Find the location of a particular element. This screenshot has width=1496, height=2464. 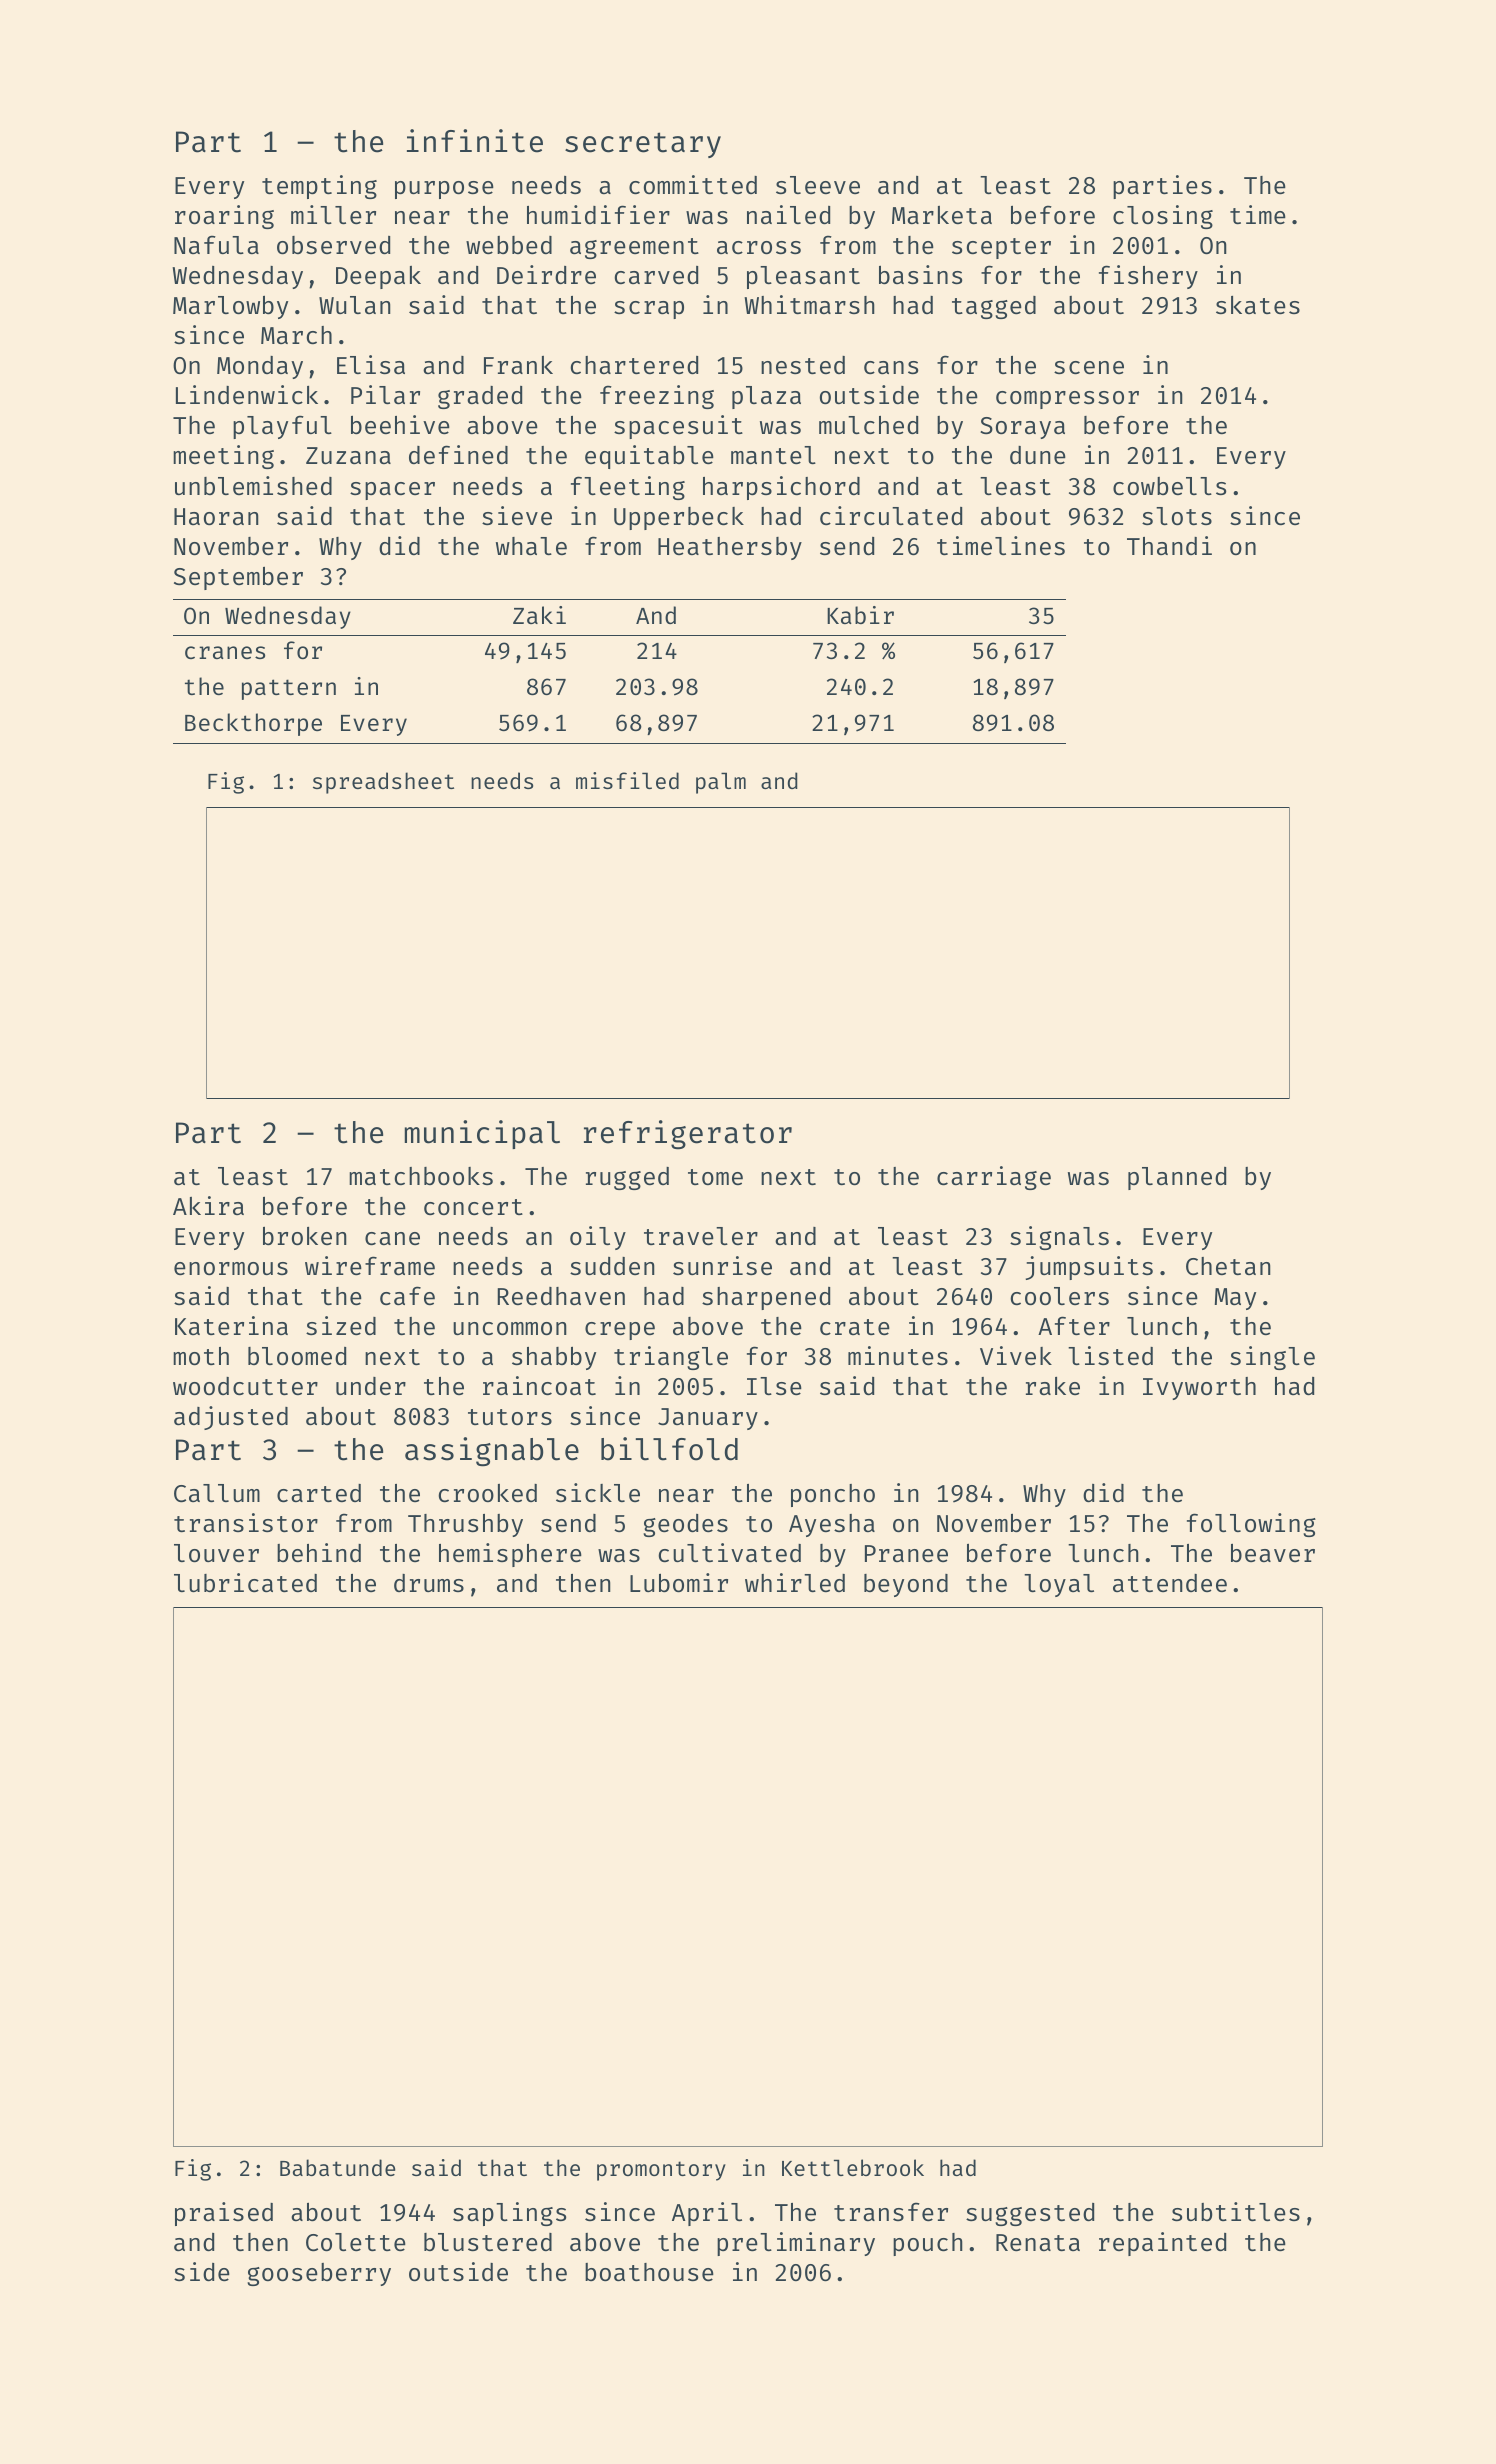

single is located at coordinates (1272, 1358).
